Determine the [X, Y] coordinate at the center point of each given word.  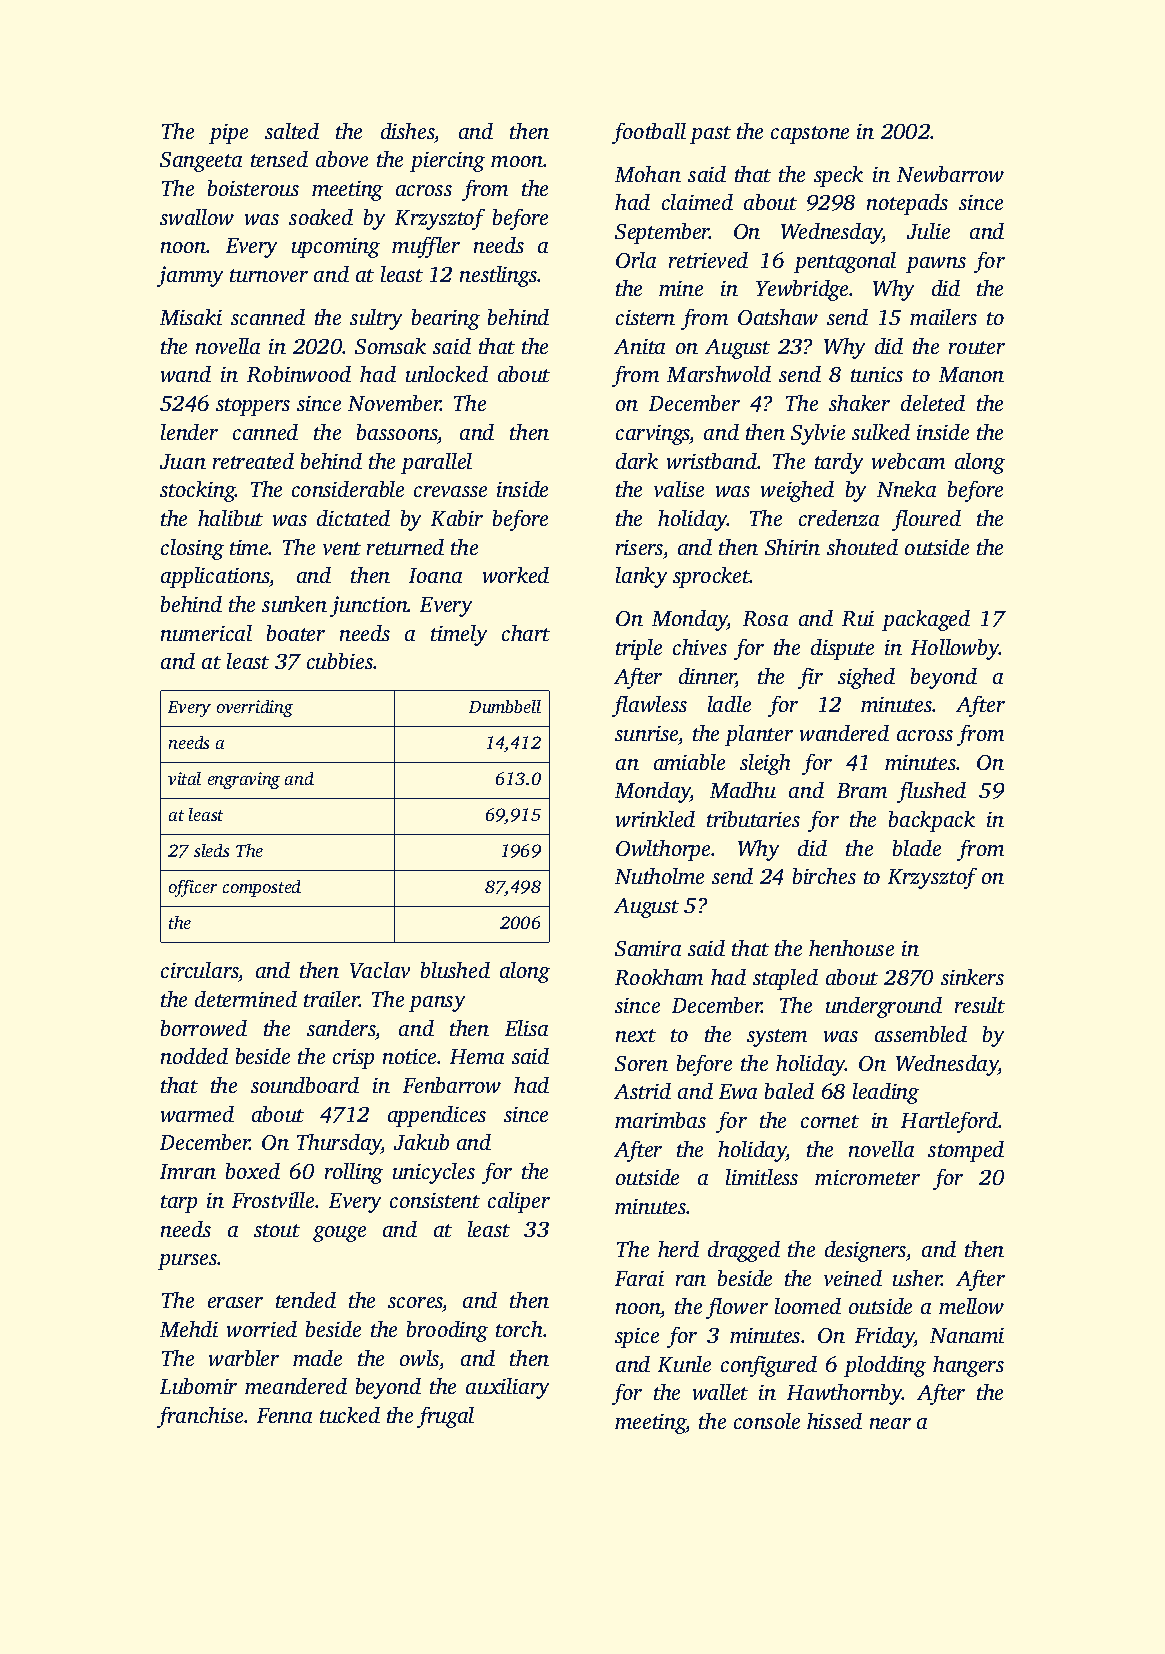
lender [189, 432]
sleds [211, 850]
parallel [436, 463]
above [342, 159]
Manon [971, 374]
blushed [455, 970]
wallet [720, 1392]
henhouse [851, 948]
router [977, 347]
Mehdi [189, 1329]
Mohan [648, 174]
